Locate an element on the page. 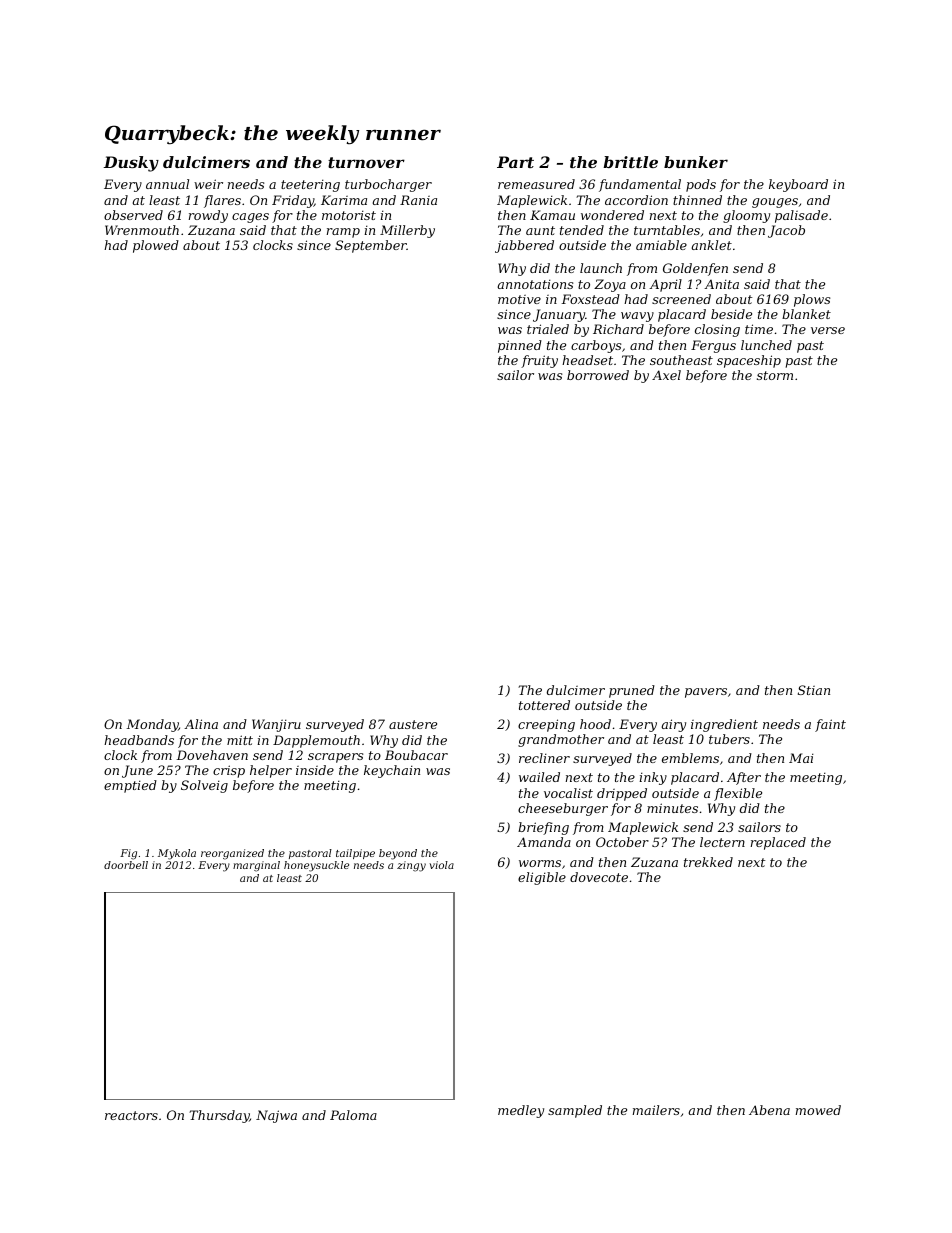  Paloma is located at coordinates (353, 1115).
